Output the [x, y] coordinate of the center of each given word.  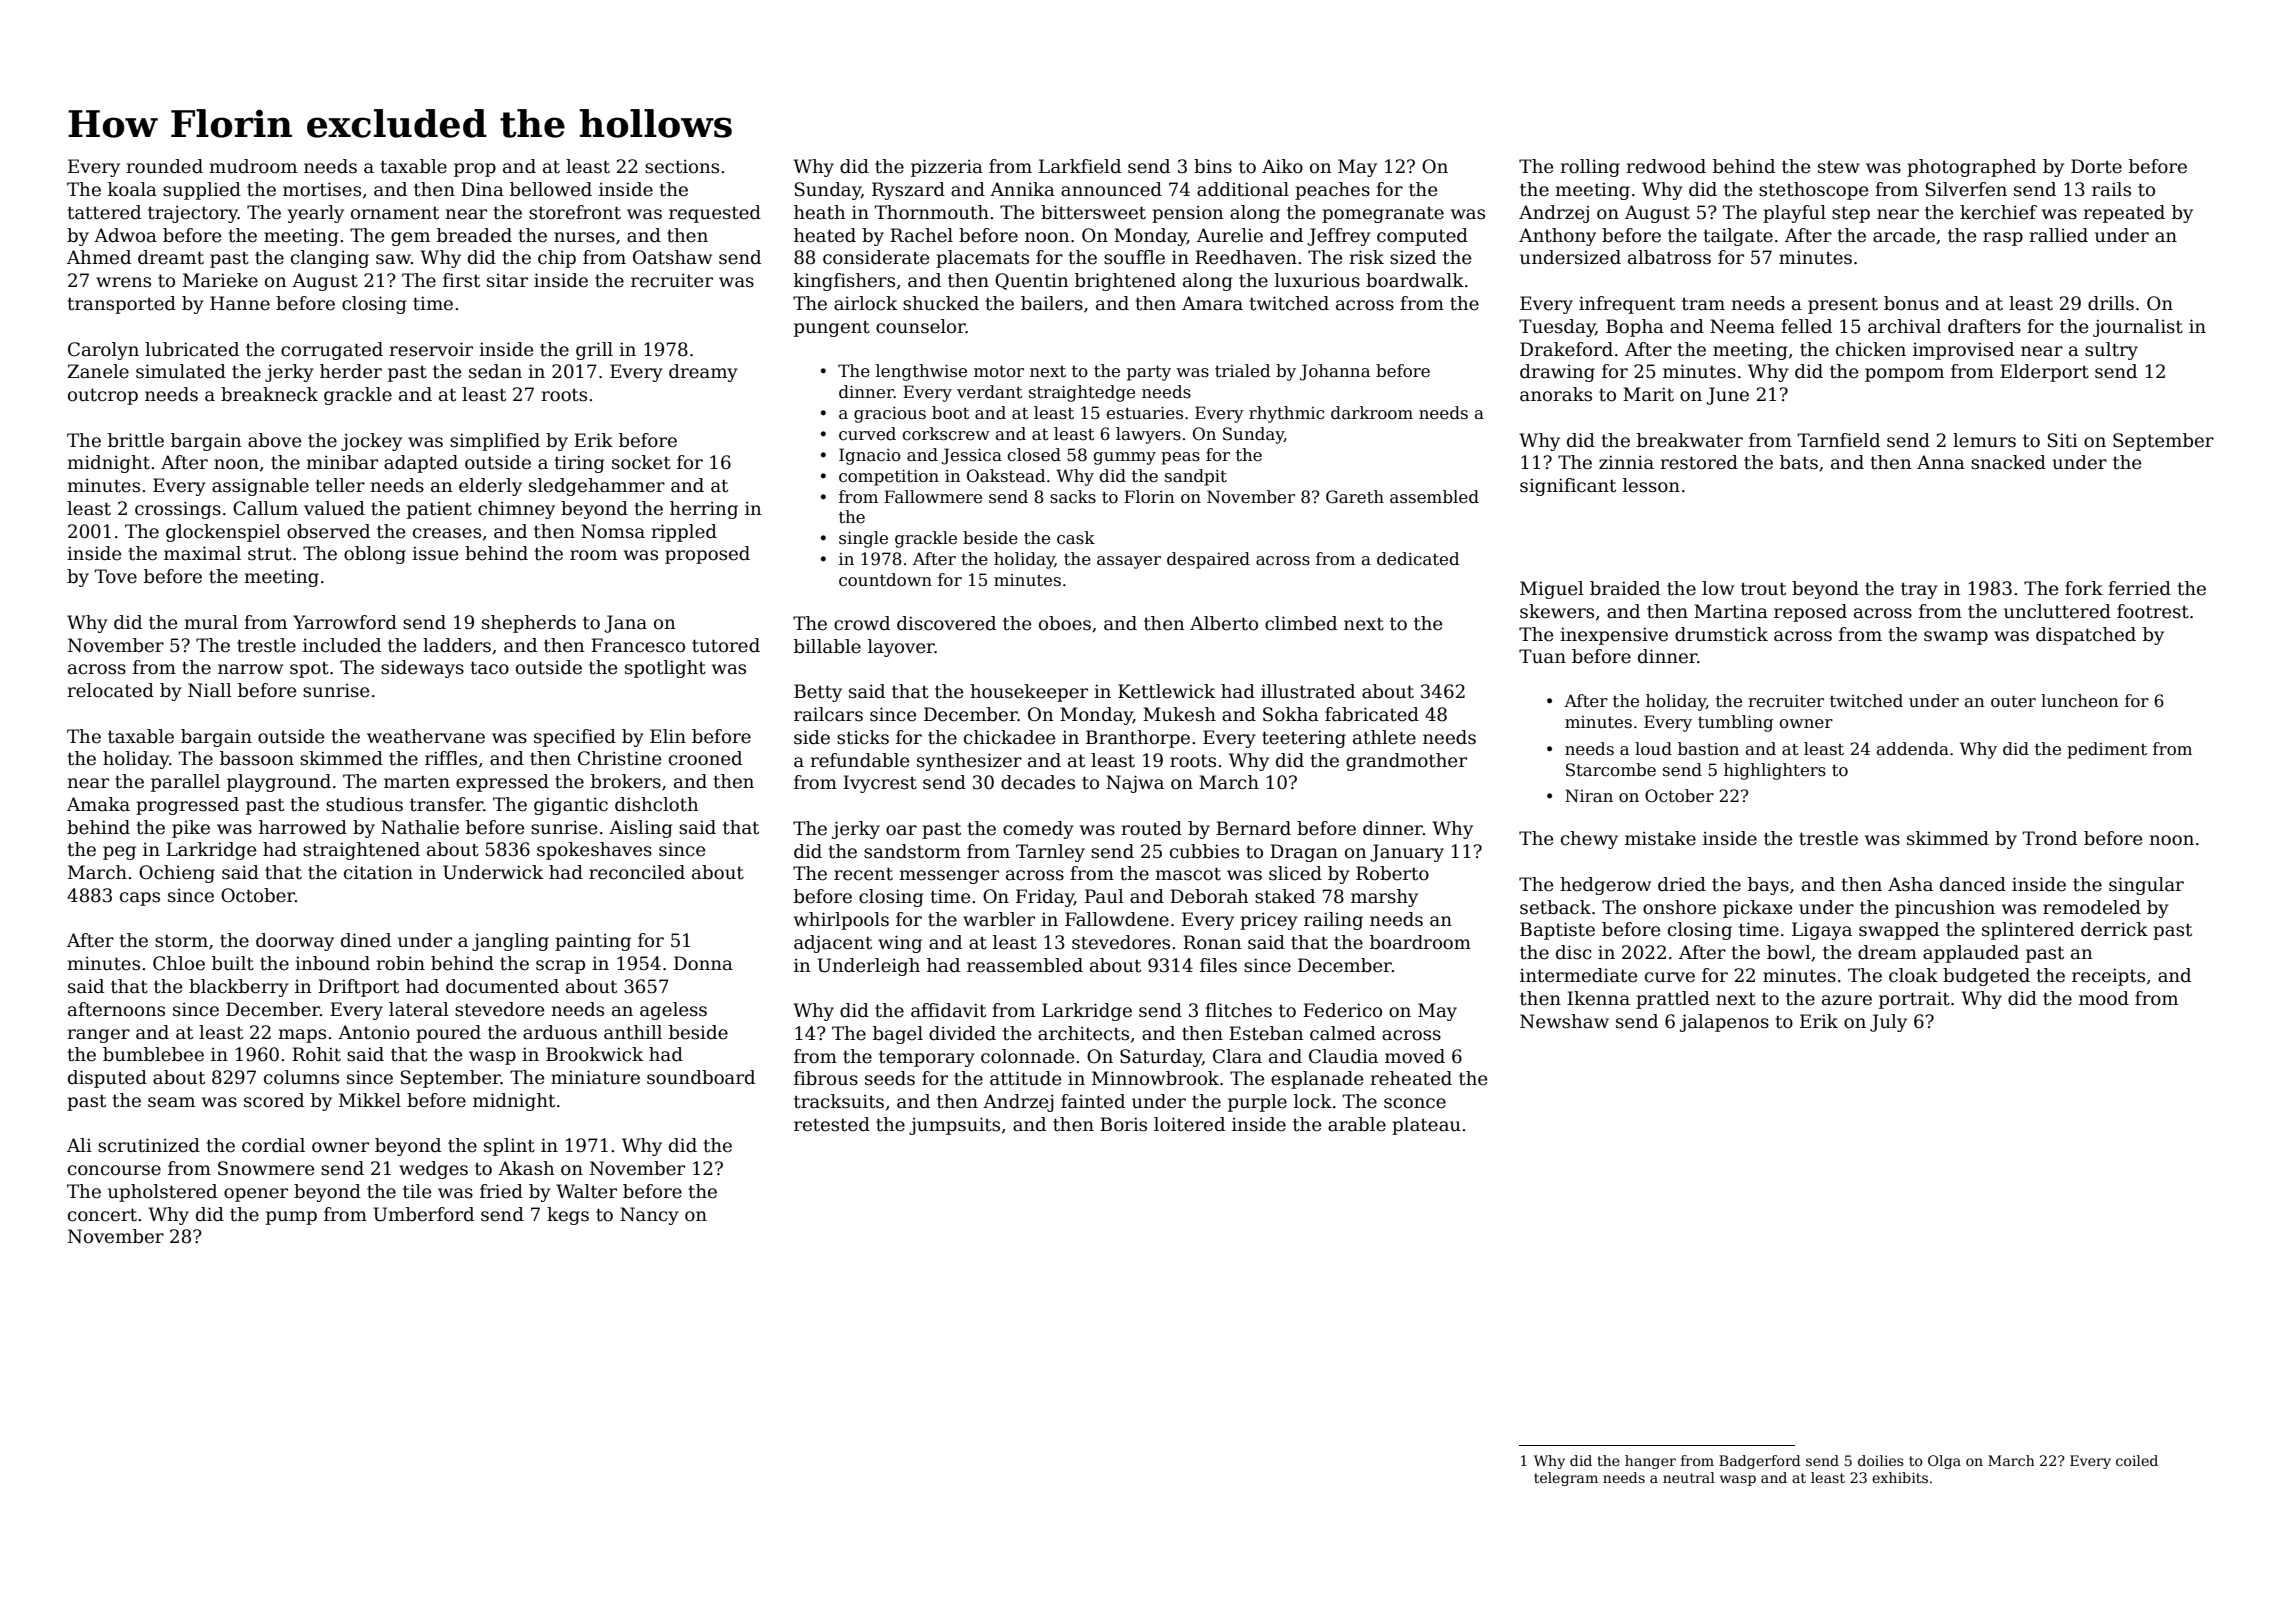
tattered [104, 212]
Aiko [1282, 166]
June [1727, 396]
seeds [890, 1078]
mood [2104, 998]
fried [501, 1191]
